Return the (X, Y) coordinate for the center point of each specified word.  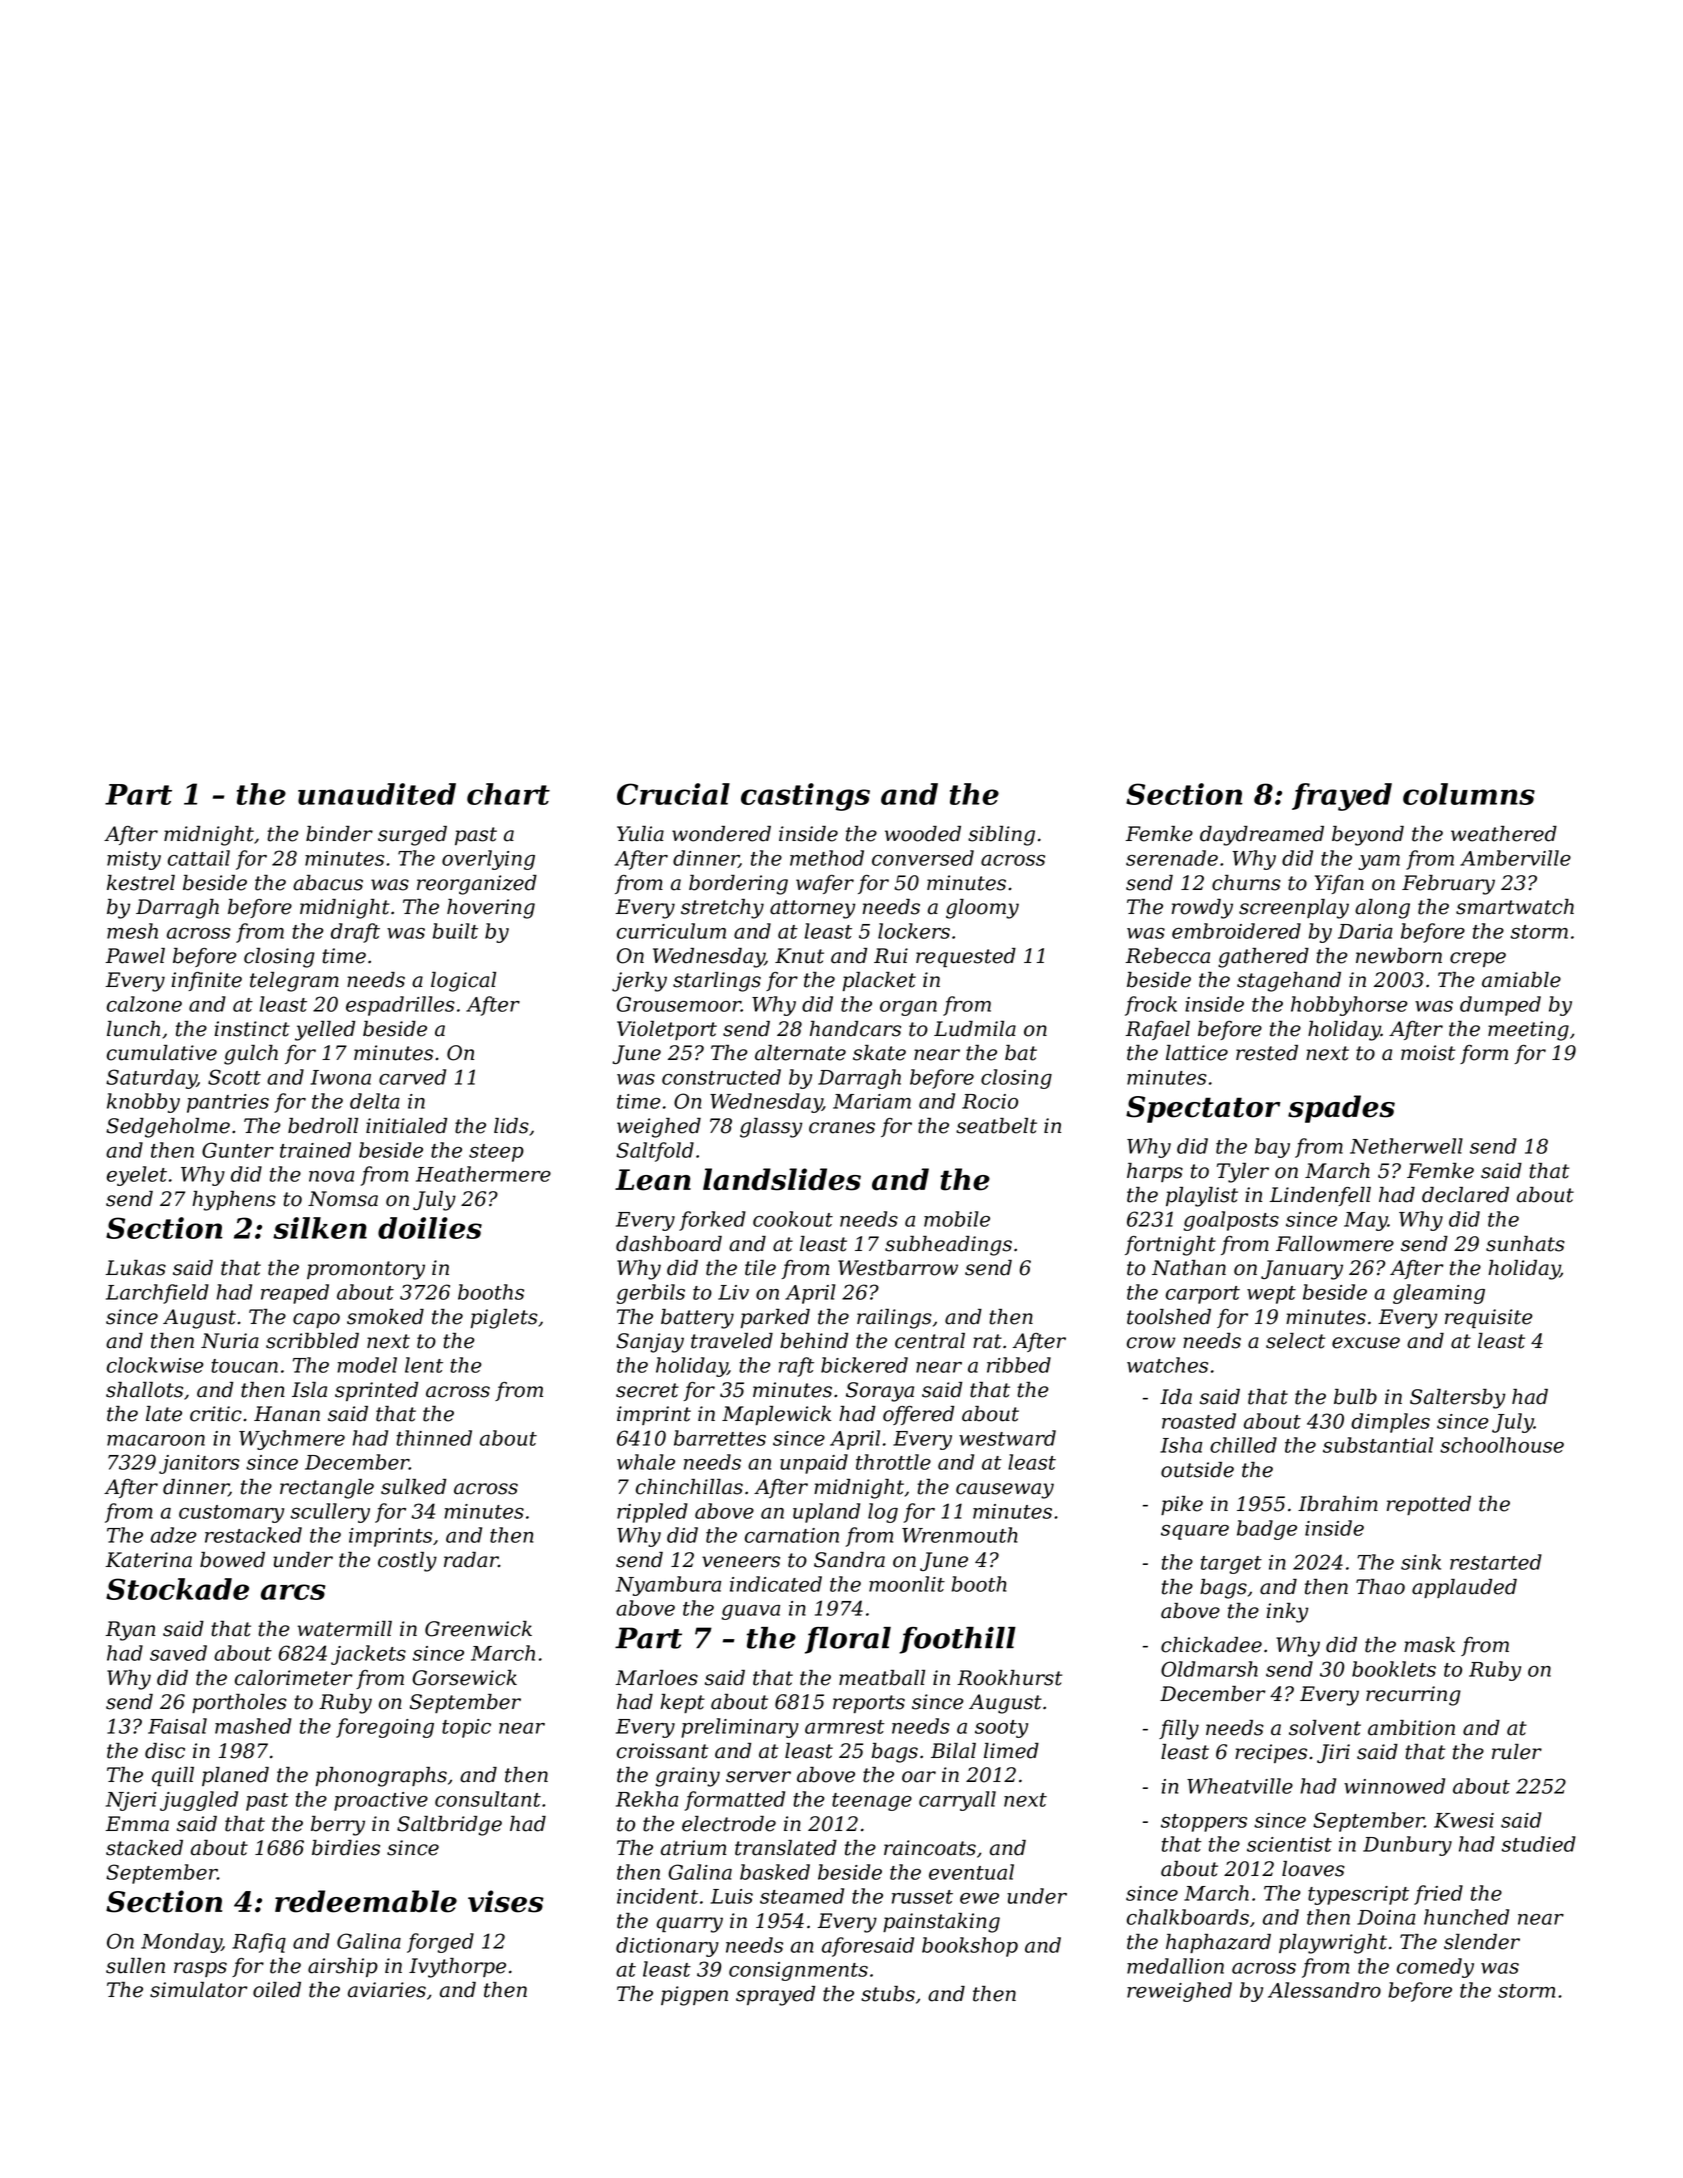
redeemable (366, 1901)
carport (1203, 1295)
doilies (430, 1228)
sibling (1001, 836)
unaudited (377, 794)
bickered (864, 1365)
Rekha (647, 1799)
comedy (1435, 1968)
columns (1469, 794)
